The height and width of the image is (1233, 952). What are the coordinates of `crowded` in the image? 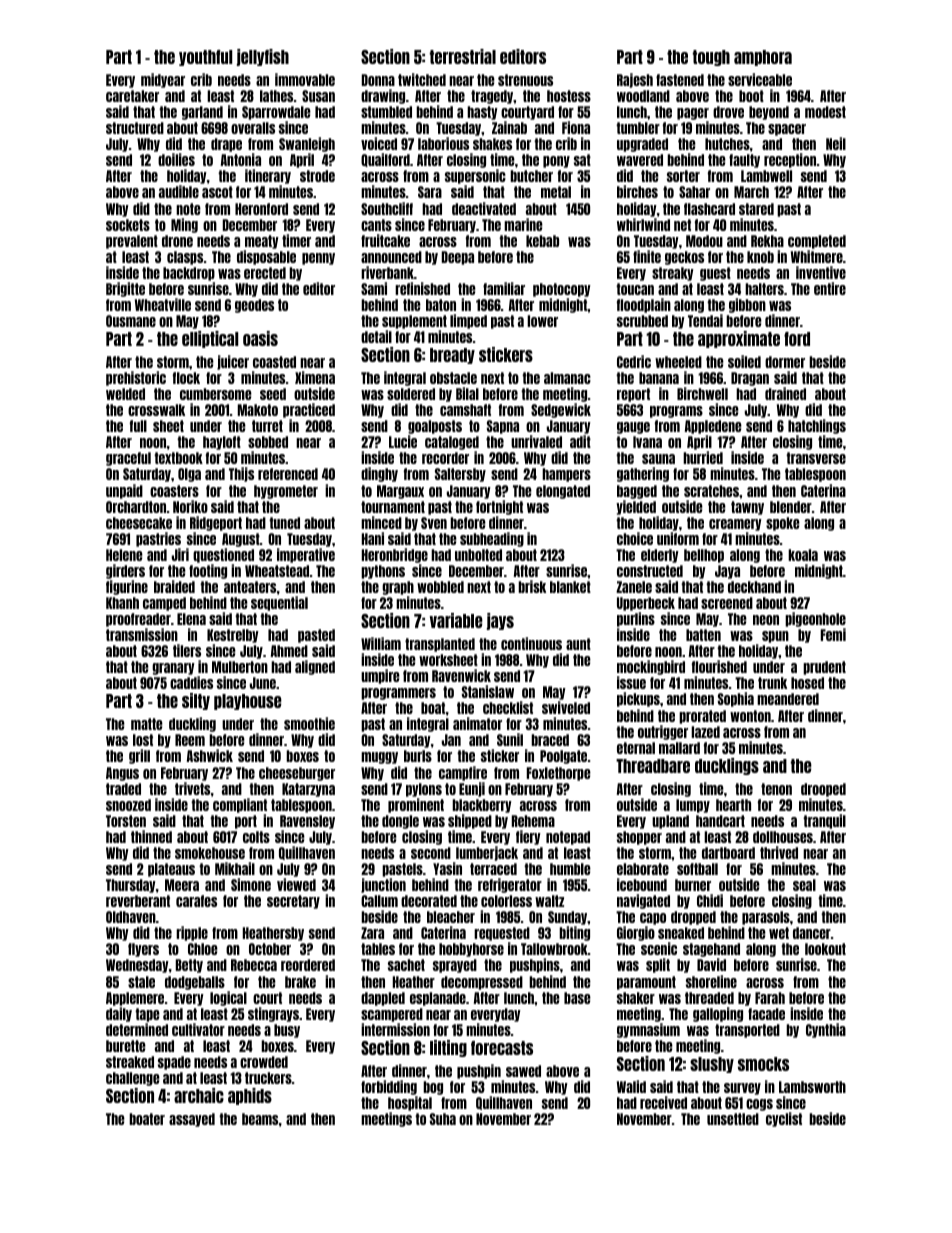 It's located at (264, 1062).
